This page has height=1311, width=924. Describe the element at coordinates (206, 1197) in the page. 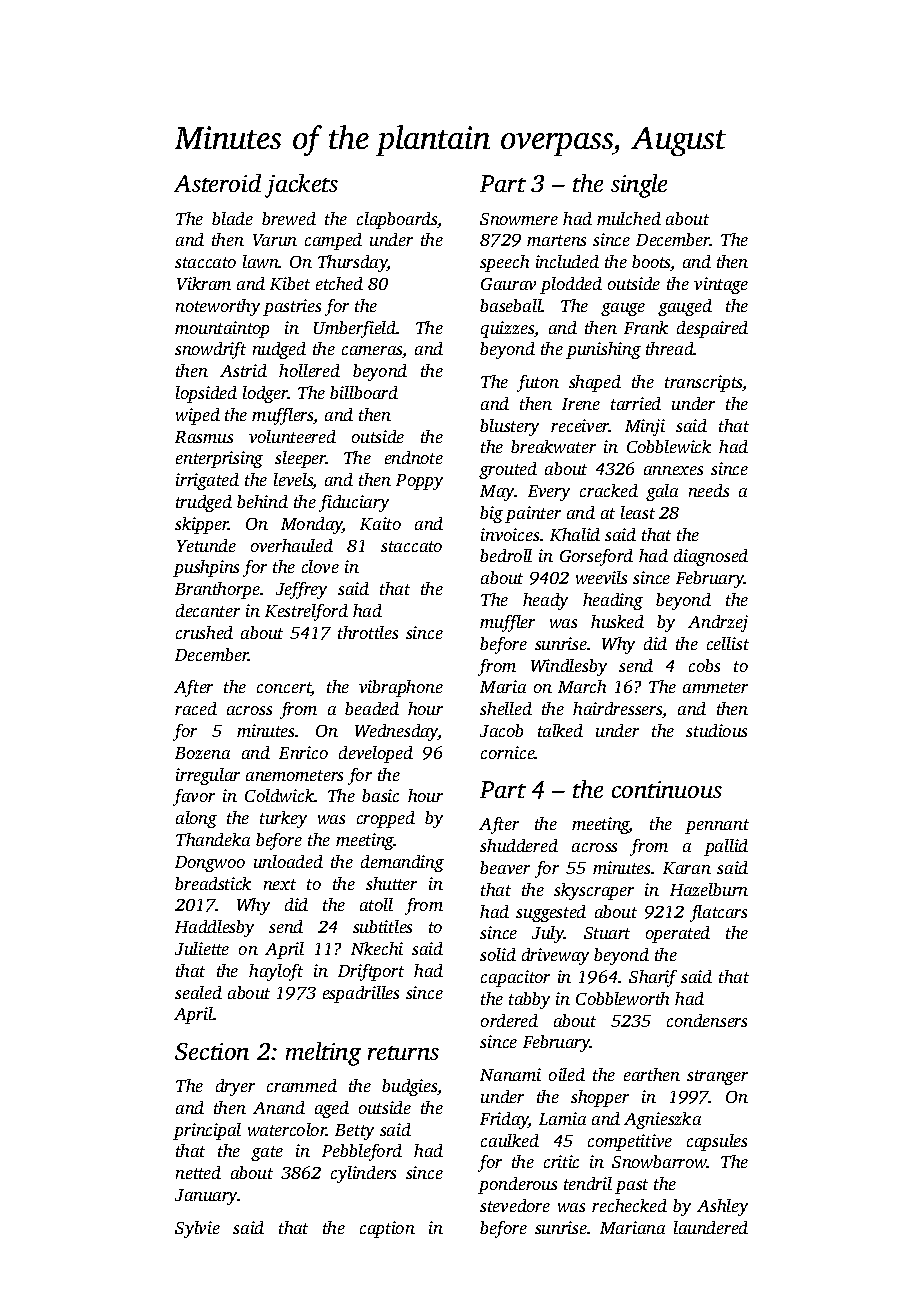

I see `January` at that location.
